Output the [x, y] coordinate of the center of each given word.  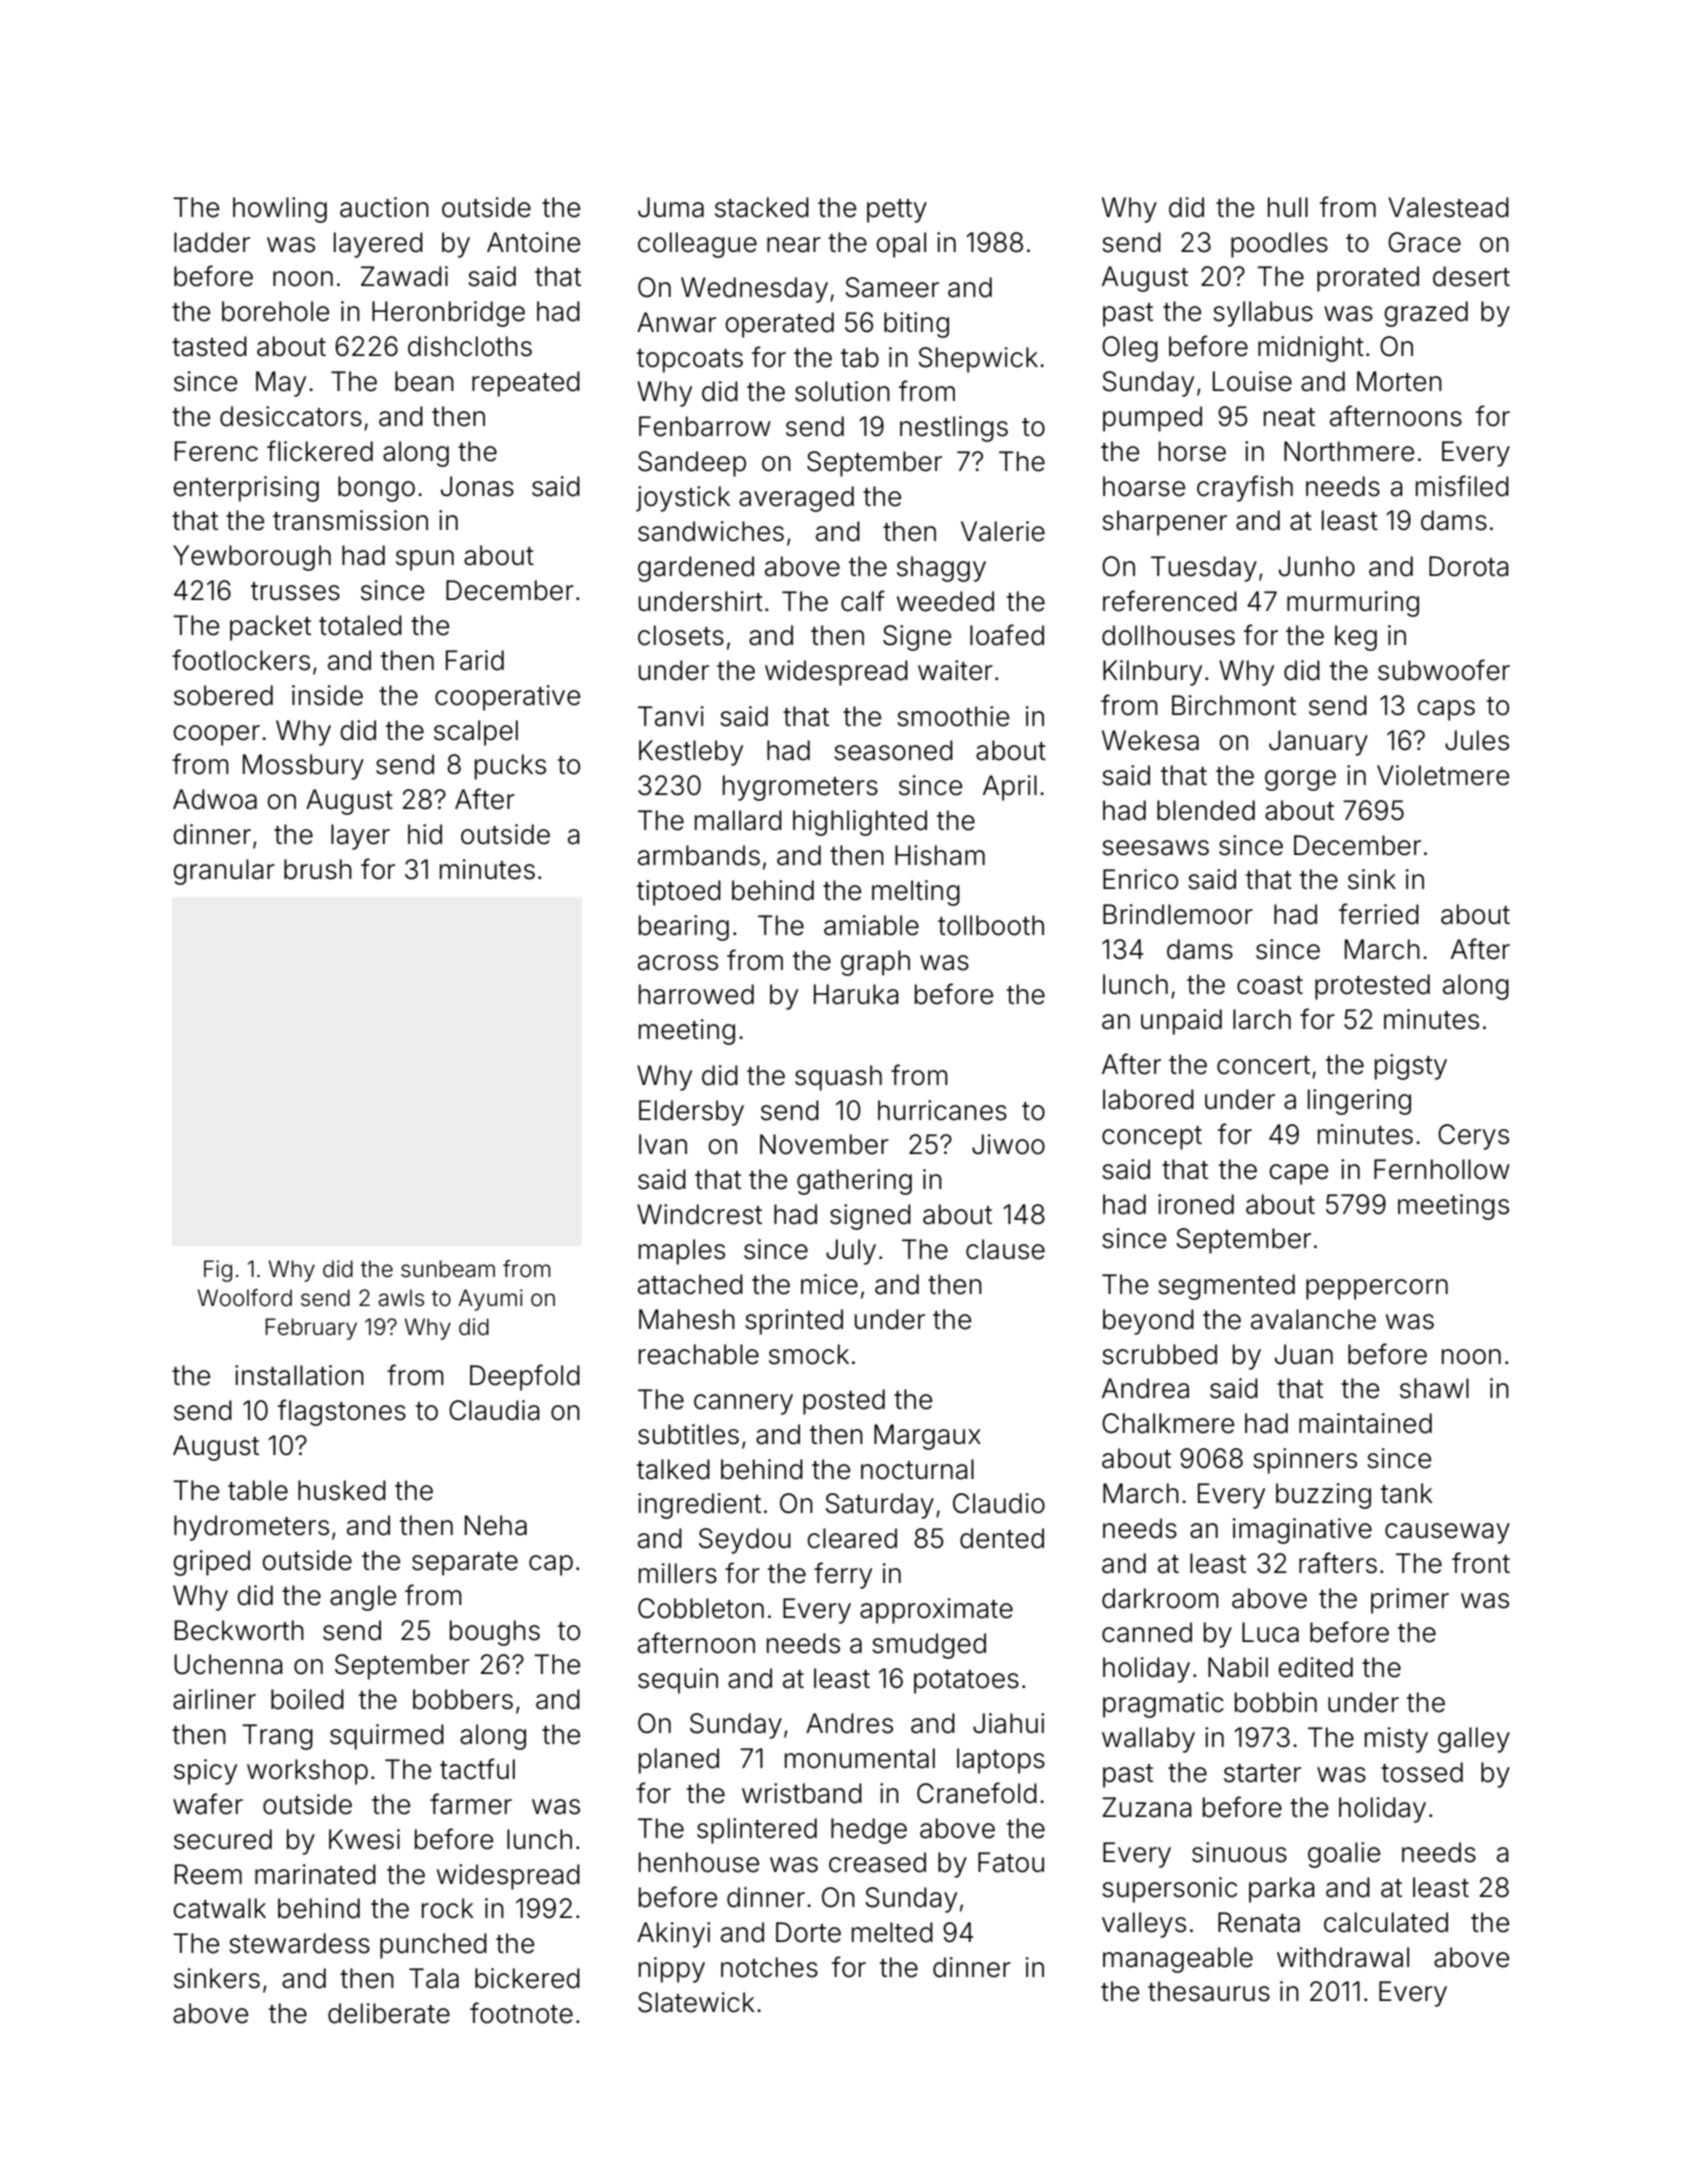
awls [401, 1298]
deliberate [389, 2013]
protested [1372, 987]
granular [224, 872]
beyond [1148, 1322]
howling [280, 210]
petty [897, 211]
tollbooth [991, 925]
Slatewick [696, 2002]
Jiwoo [1008, 1144]
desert [1471, 276]
